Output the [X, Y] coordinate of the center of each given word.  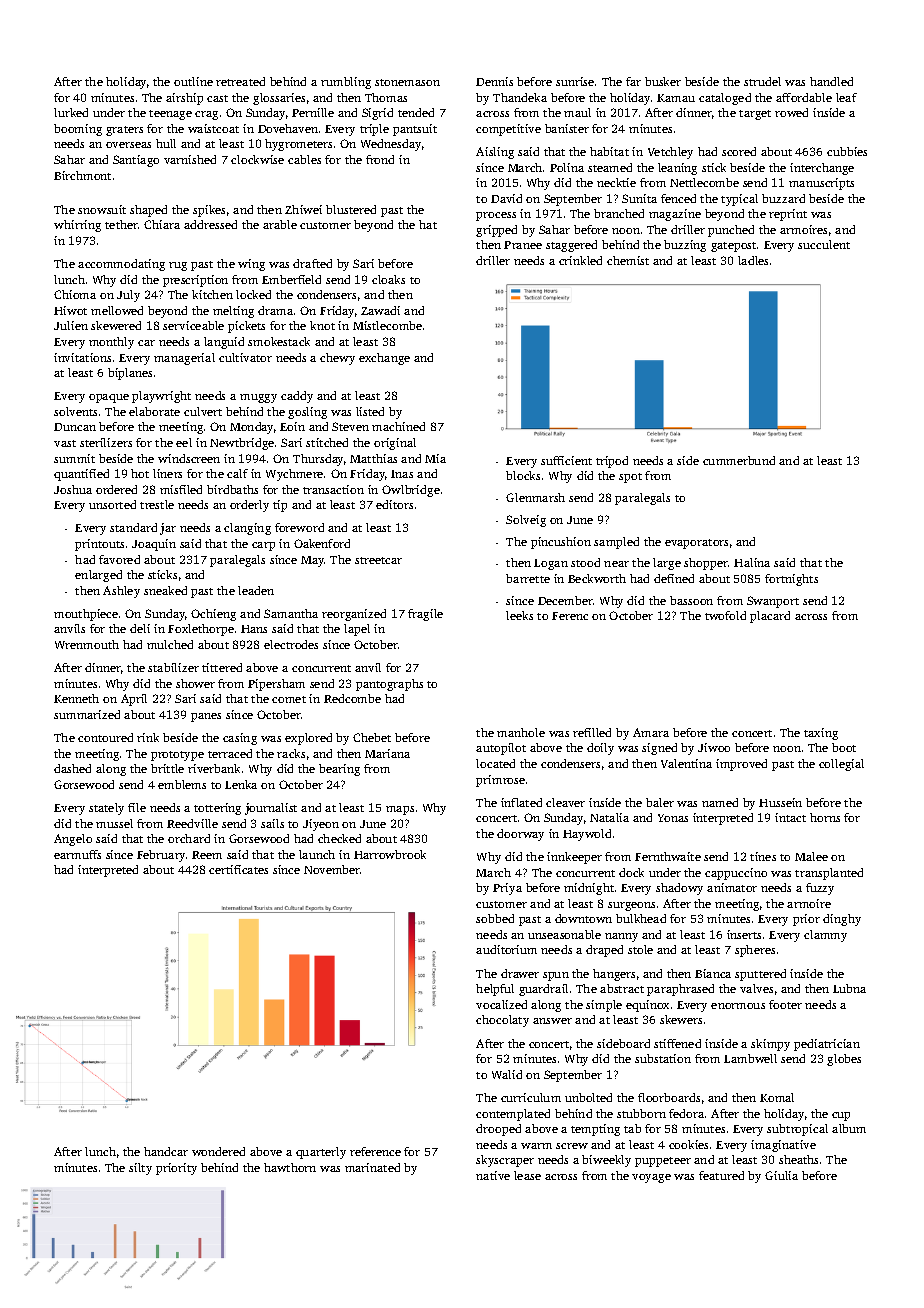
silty [140, 1169]
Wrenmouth [87, 644]
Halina [752, 562]
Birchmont [82, 175]
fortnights [791, 580]
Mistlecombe [387, 325]
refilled [592, 732]
